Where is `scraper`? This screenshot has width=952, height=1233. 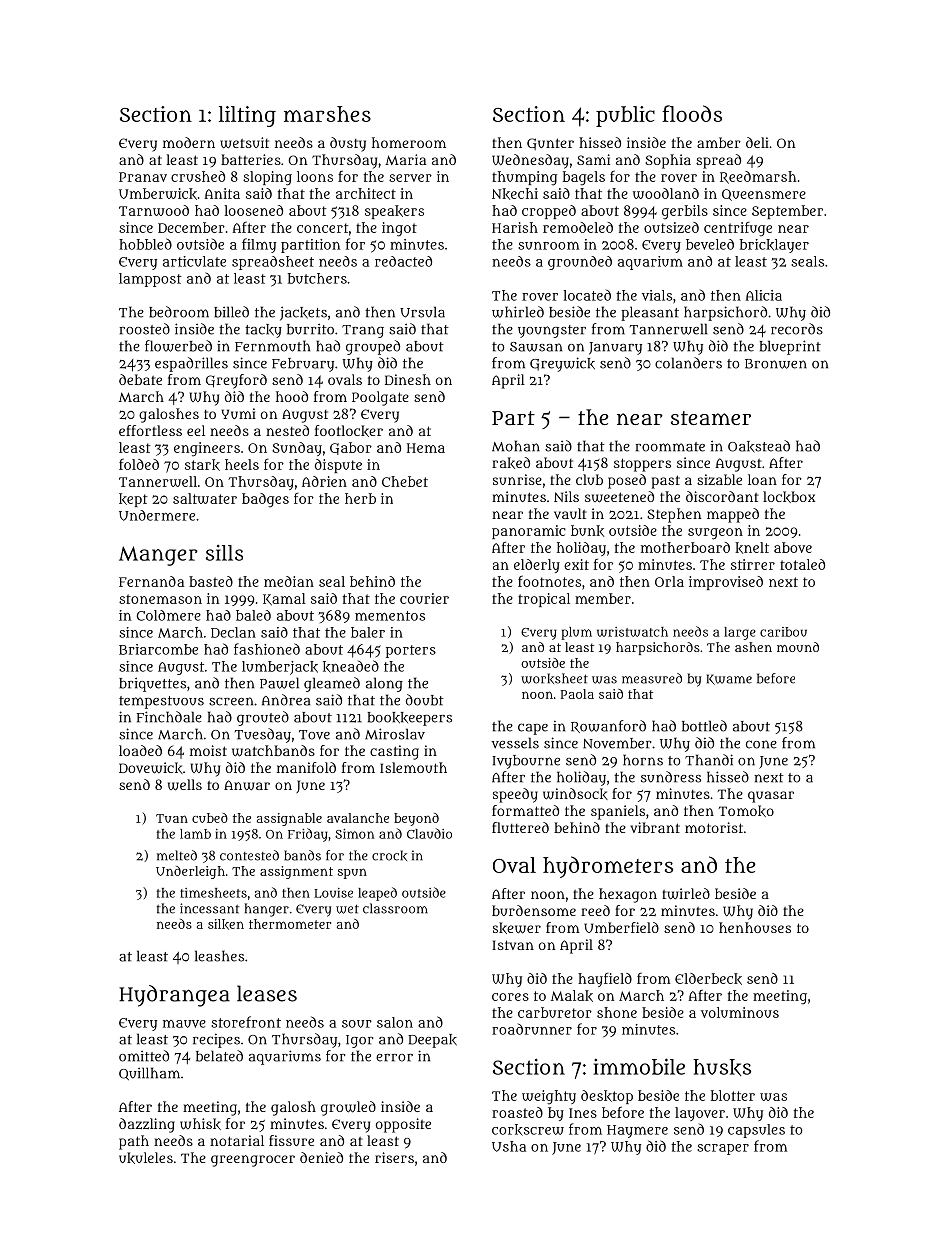
scraper is located at coordinates (723, 1149).
